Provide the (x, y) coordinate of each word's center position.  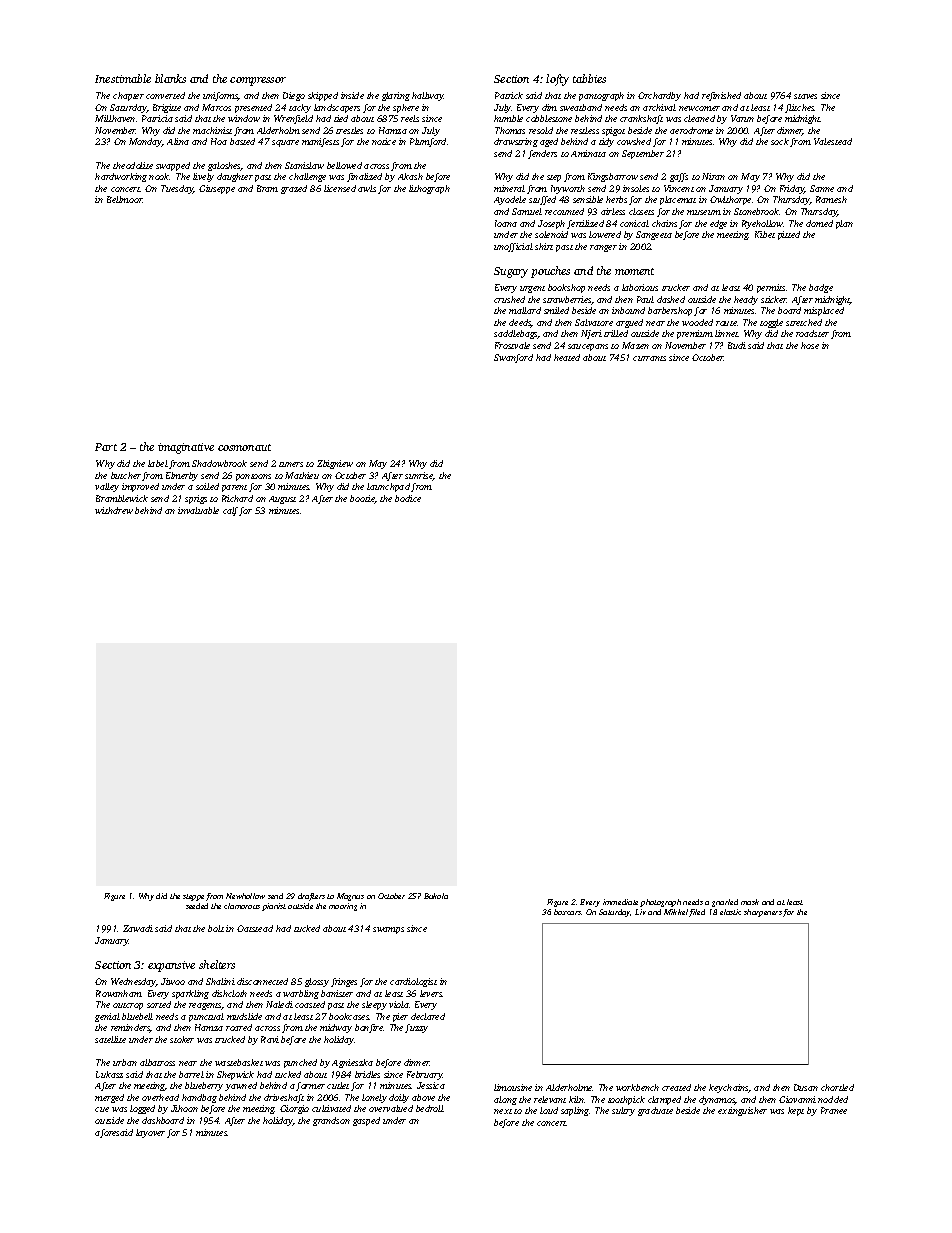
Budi (737, 345)
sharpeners (763, 913)
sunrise (419, 476)
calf (230, 511)
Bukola (436, 896)
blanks (170, 78)
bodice (408, 498)
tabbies (589, 78)
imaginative (186, 448)
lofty (557, 80)
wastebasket (239, 1062)
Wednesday (133, 982)
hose (810, 345)
